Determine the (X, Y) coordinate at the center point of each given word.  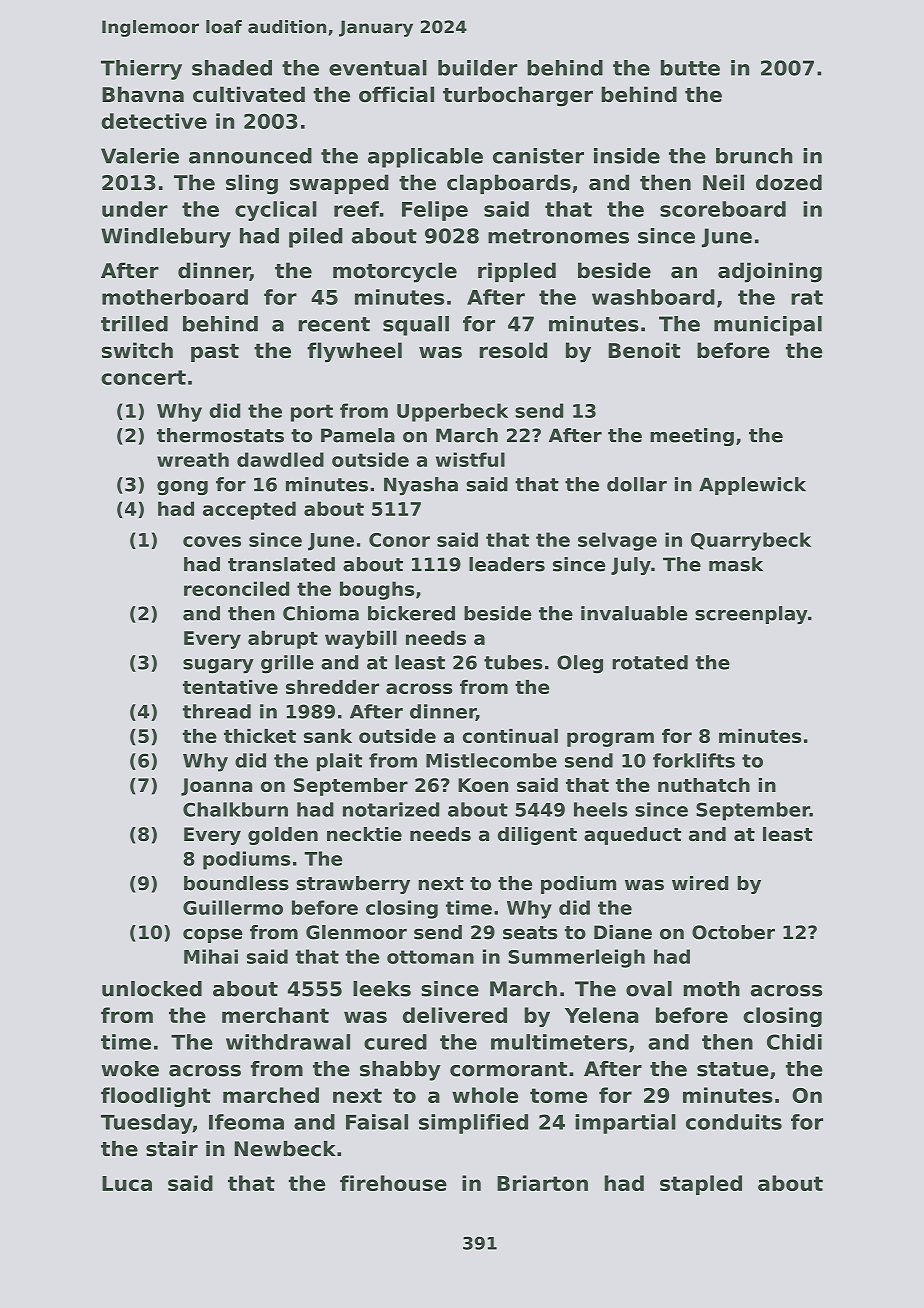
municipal (768, 326)
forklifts (694, 760)
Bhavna (143, 94)
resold (513, 350)
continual (510, 736)
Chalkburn (235, 809)
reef (356, 209)
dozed (789, 182)
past (215, 353)
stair (172, 1149)
